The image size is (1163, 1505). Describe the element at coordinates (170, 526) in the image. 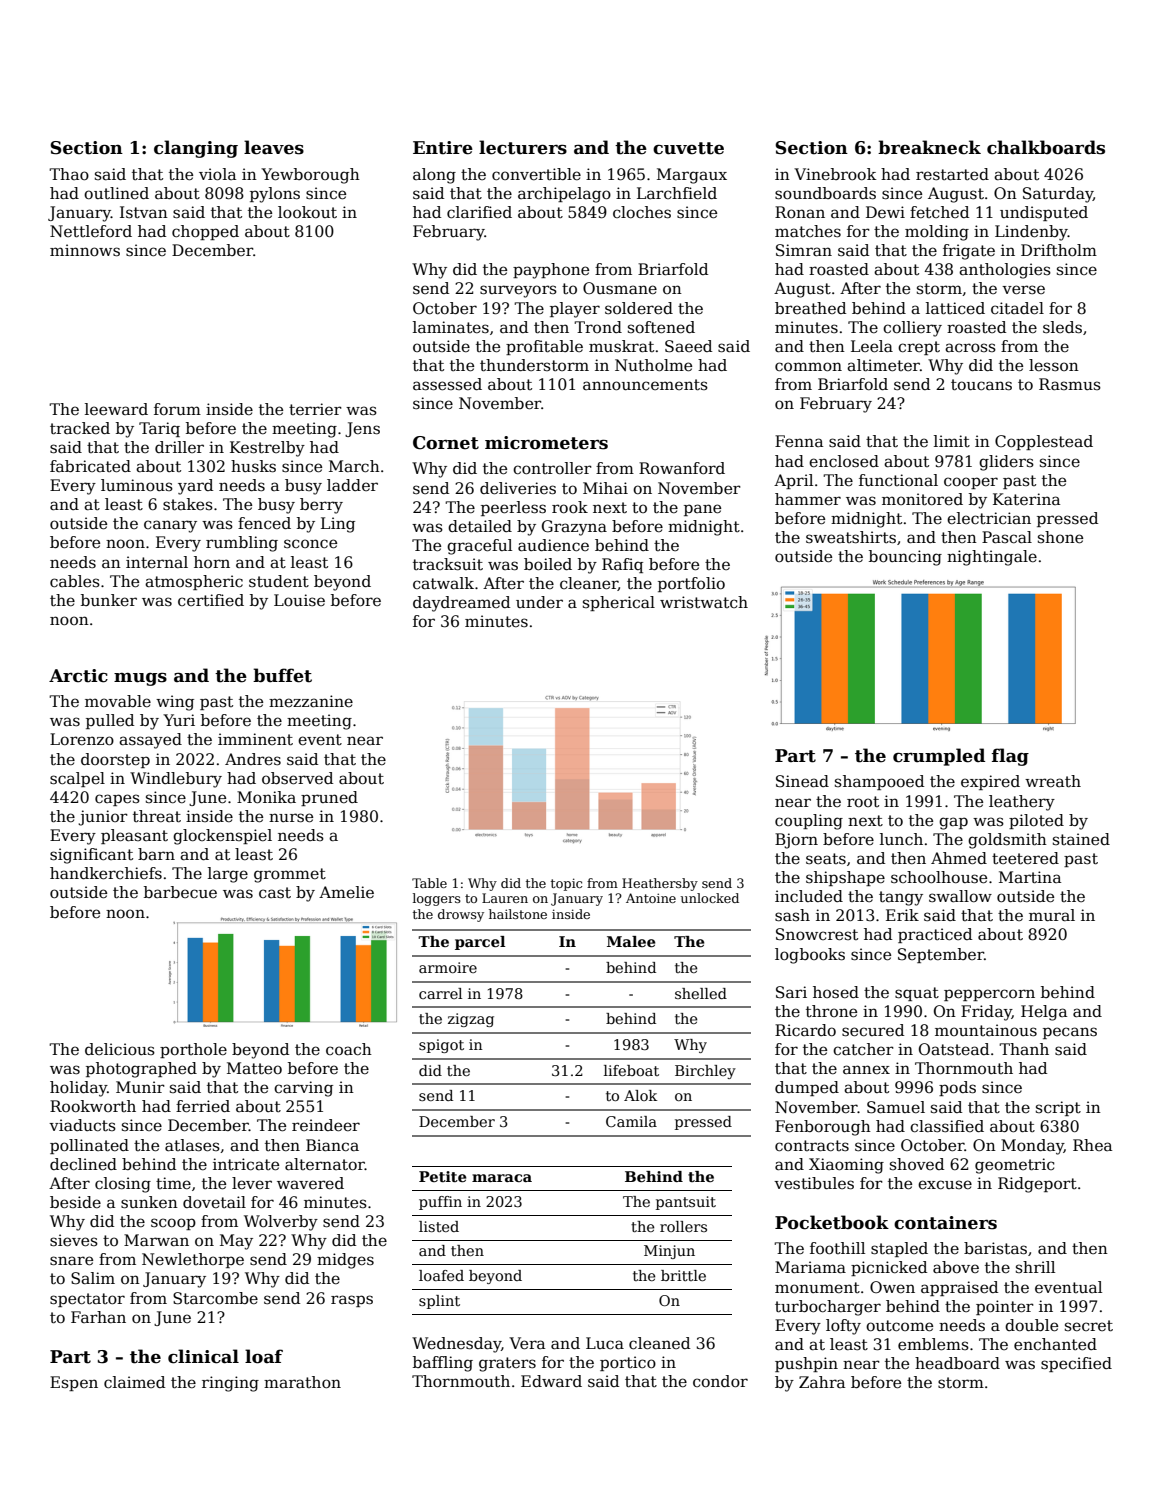

I see `canary` at that location.
